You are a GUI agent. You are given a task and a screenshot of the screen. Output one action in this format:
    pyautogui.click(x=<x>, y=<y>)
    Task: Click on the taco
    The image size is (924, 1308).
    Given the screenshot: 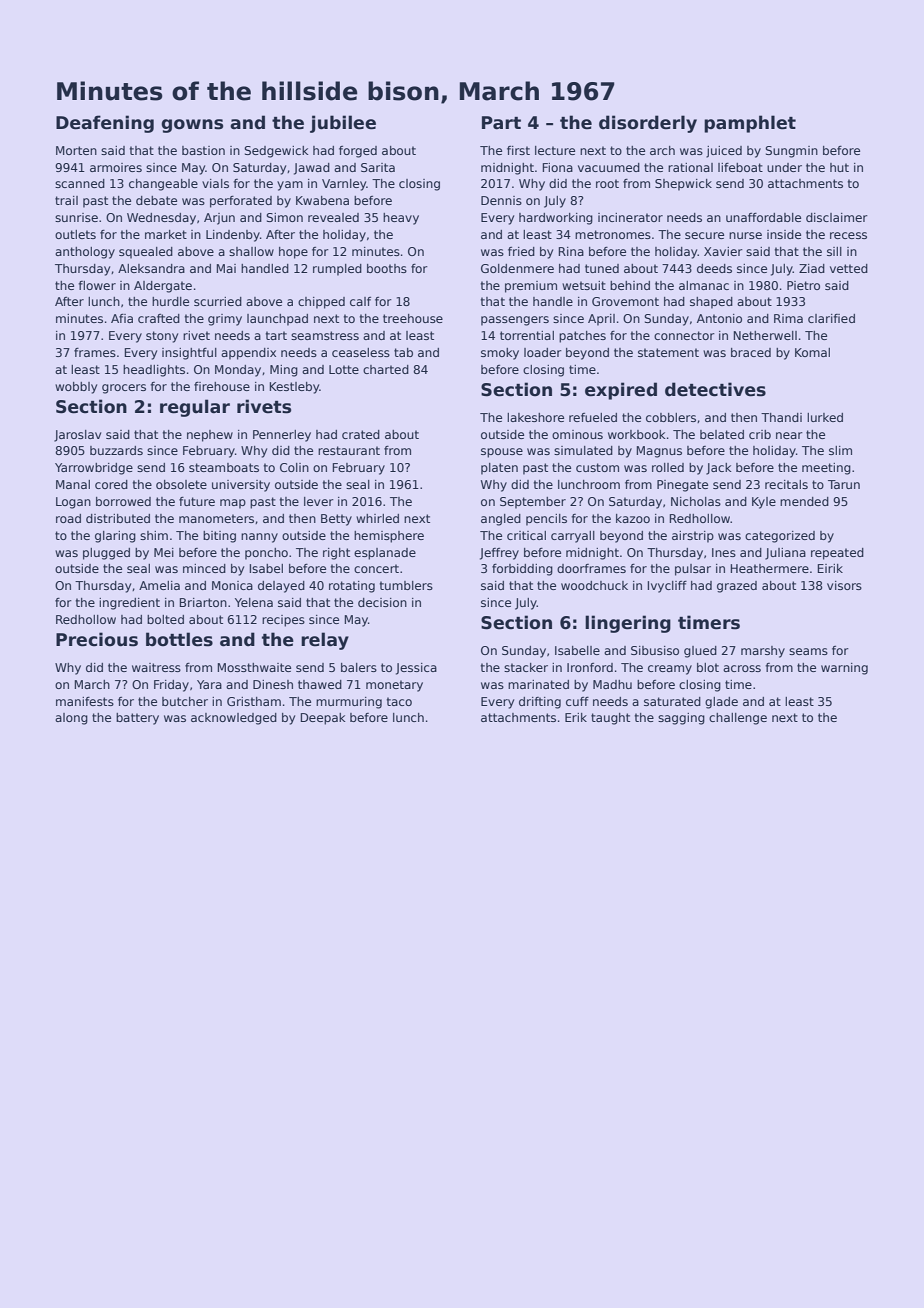 What is the action you would take?
    pyautogui.click(x=399, y=701)
